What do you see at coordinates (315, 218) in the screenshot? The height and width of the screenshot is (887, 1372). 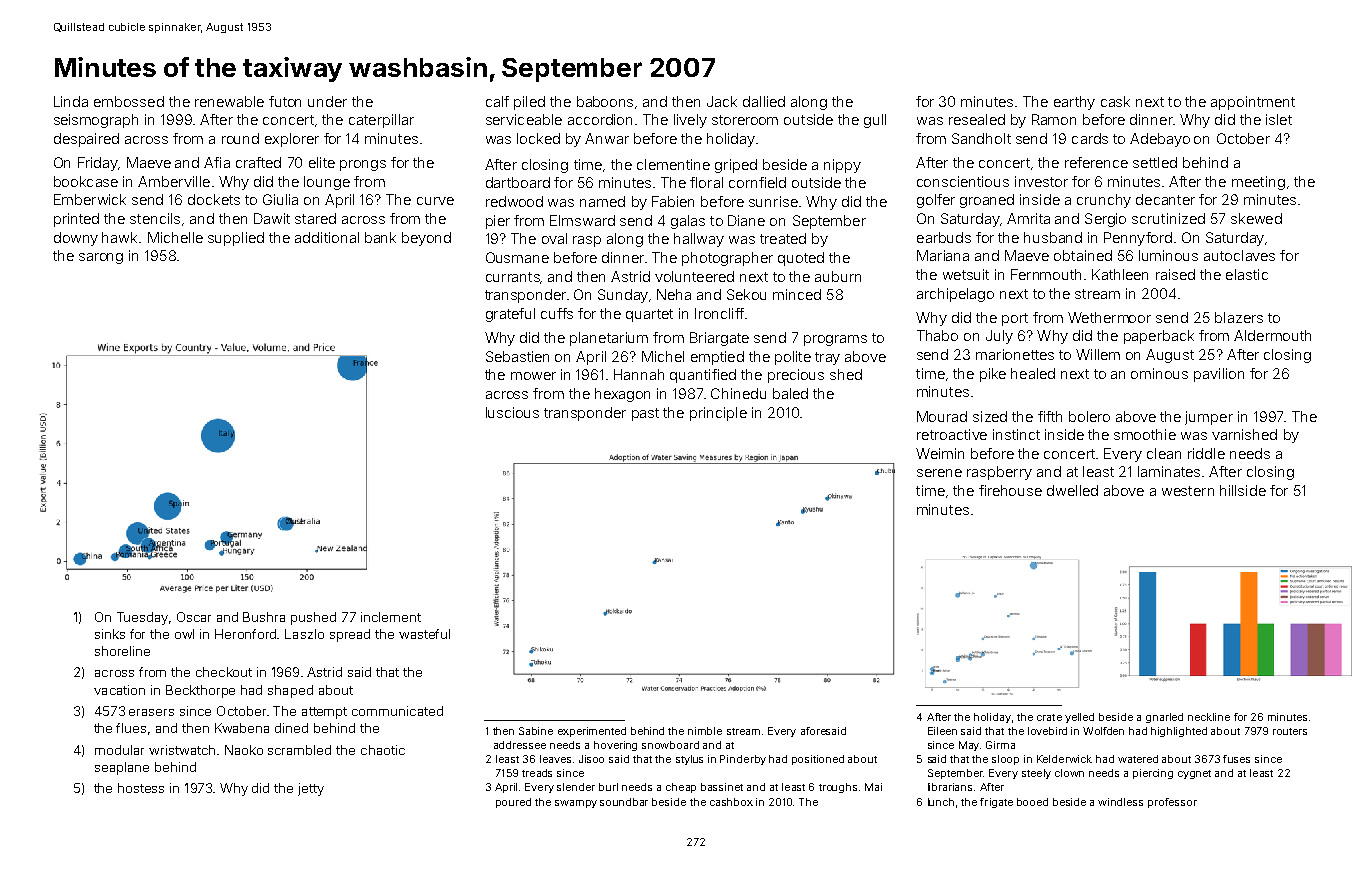 I see `stared` at bounding box center [315, 218].
